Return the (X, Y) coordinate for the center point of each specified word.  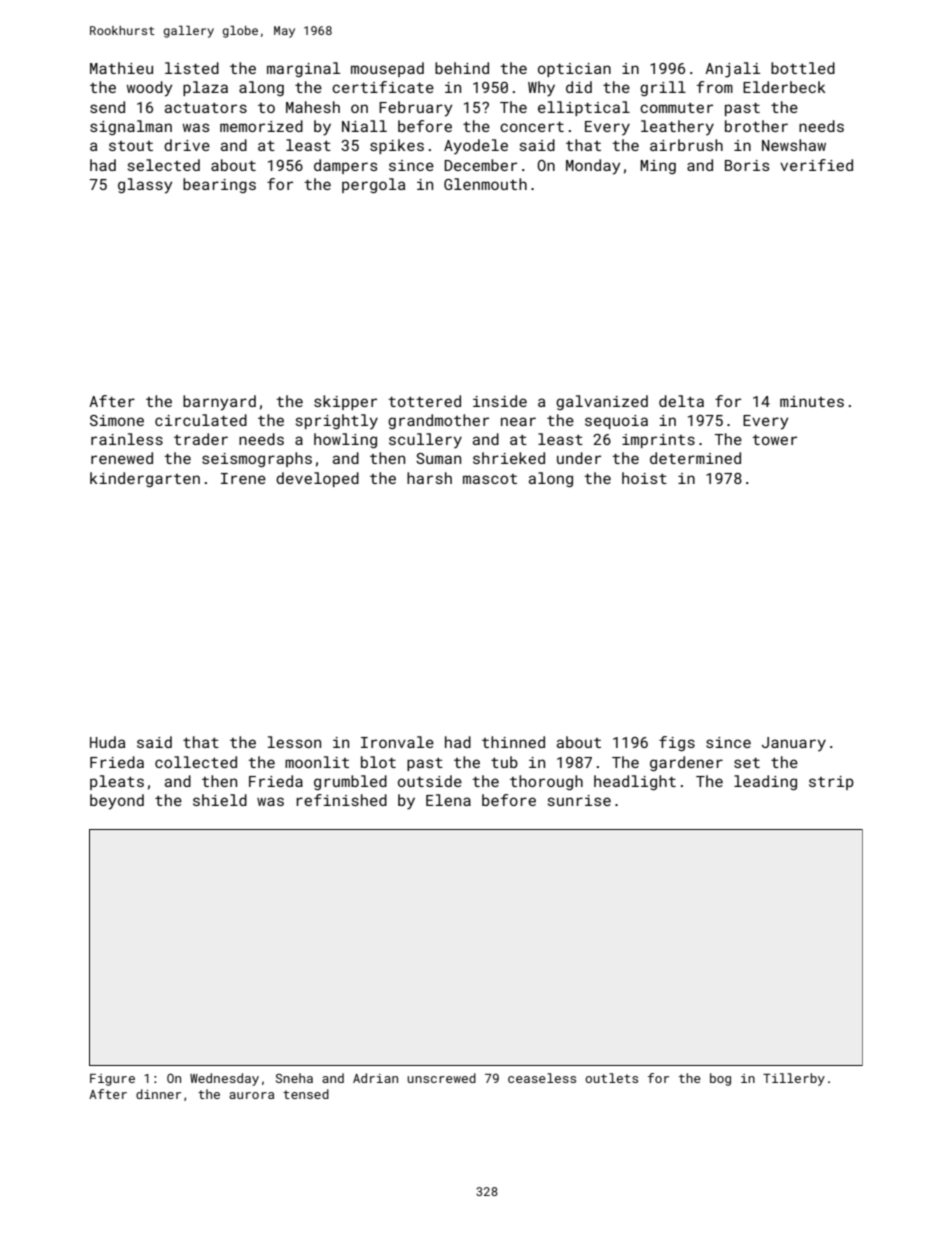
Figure (112, 1080)
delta (681, 401)
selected (164, 165)
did (579, 87)
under (579, 458)
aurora (251, 1095)
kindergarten (145, 479)
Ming (658, 167)
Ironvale (397, 742)
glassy (145, 186)
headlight (635, 782)
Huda (107, 742)
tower (774, 440)
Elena (448, 800)
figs (677, 743)
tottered (424, 401)
